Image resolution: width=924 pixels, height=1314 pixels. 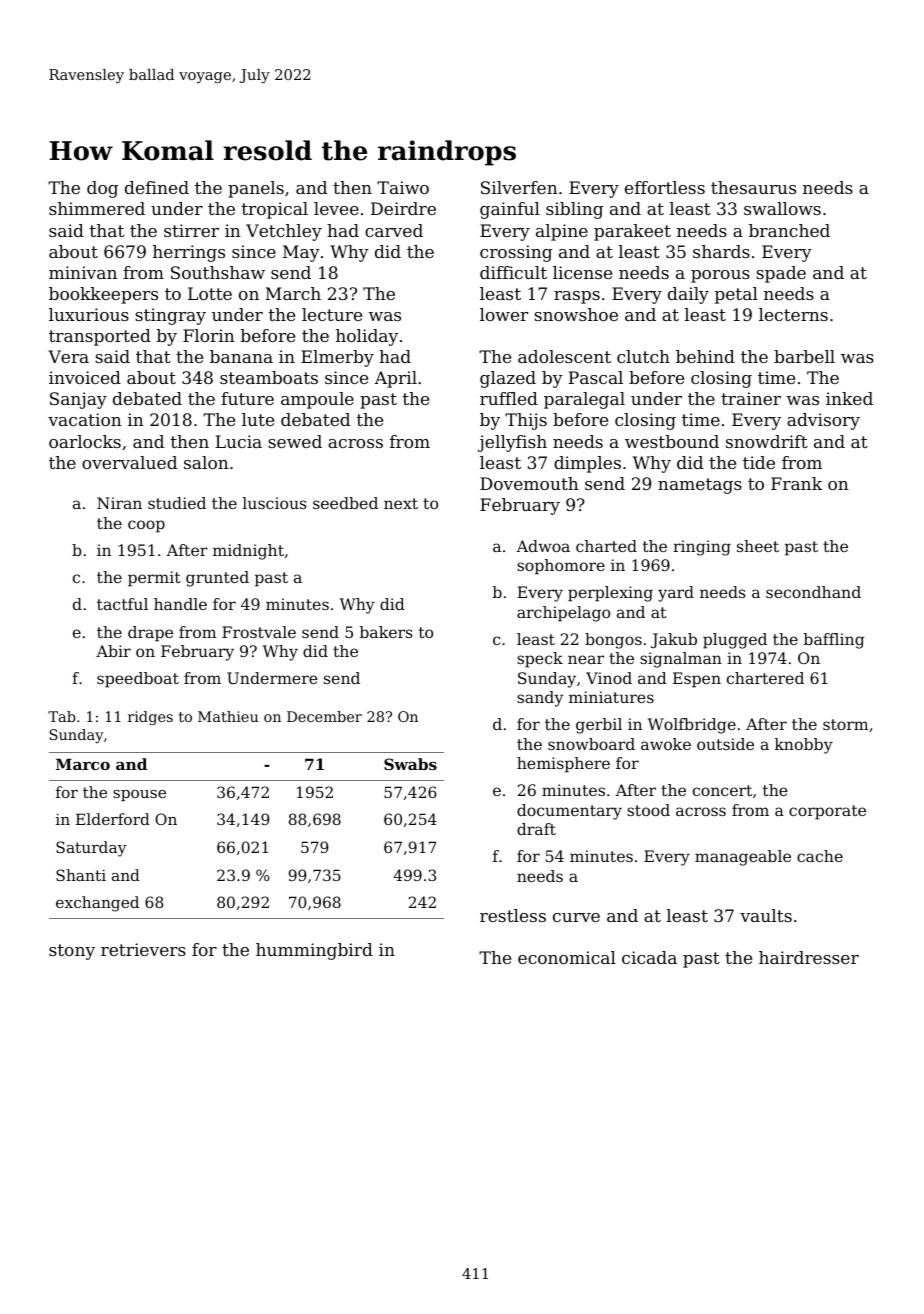 What do you see at coordinates (705, 356) in the screenshot?
I see `behind` at bounding box center [705, 356].
